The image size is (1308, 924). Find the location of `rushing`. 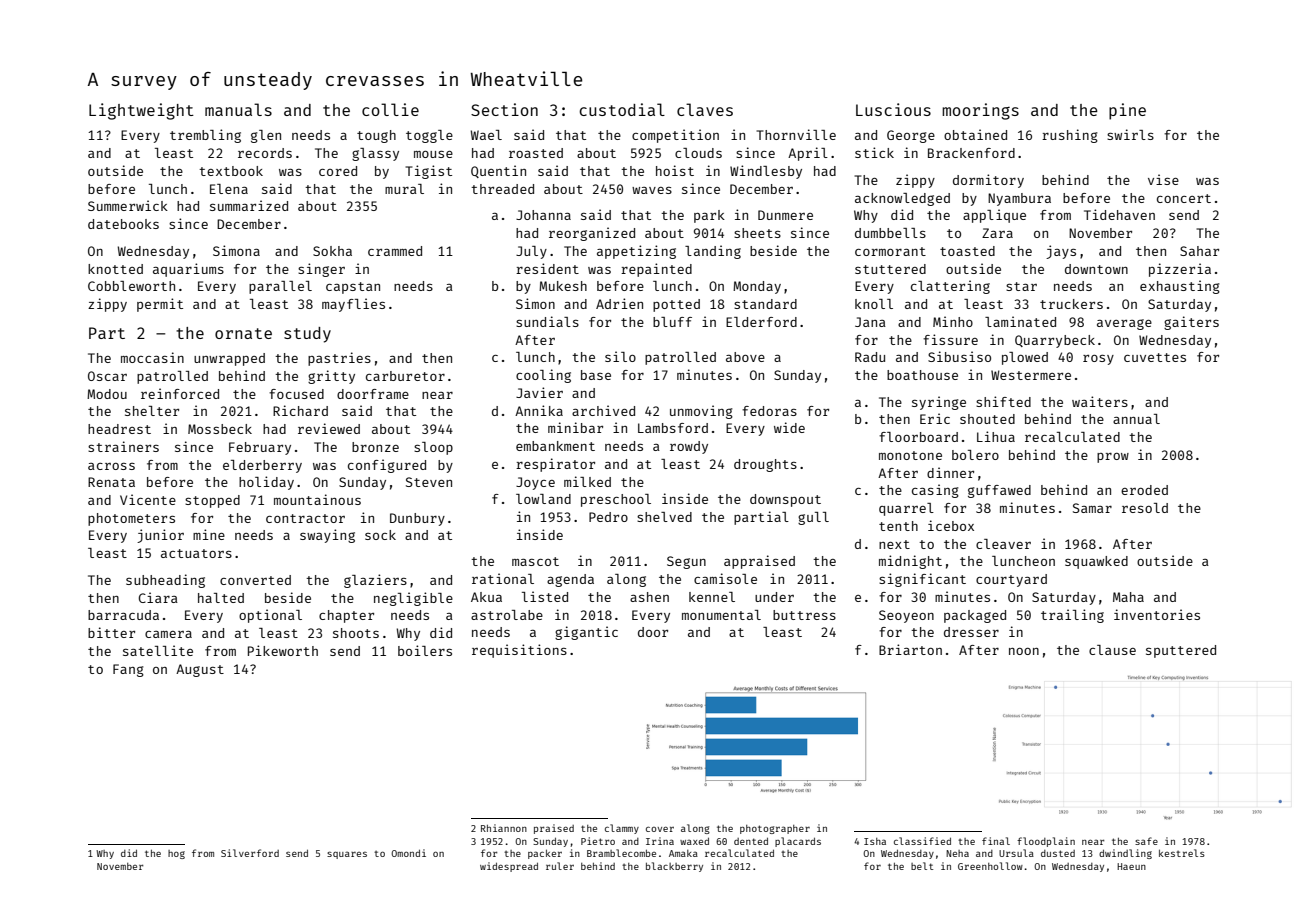

rushing is located at coordinates (1070, 136).
